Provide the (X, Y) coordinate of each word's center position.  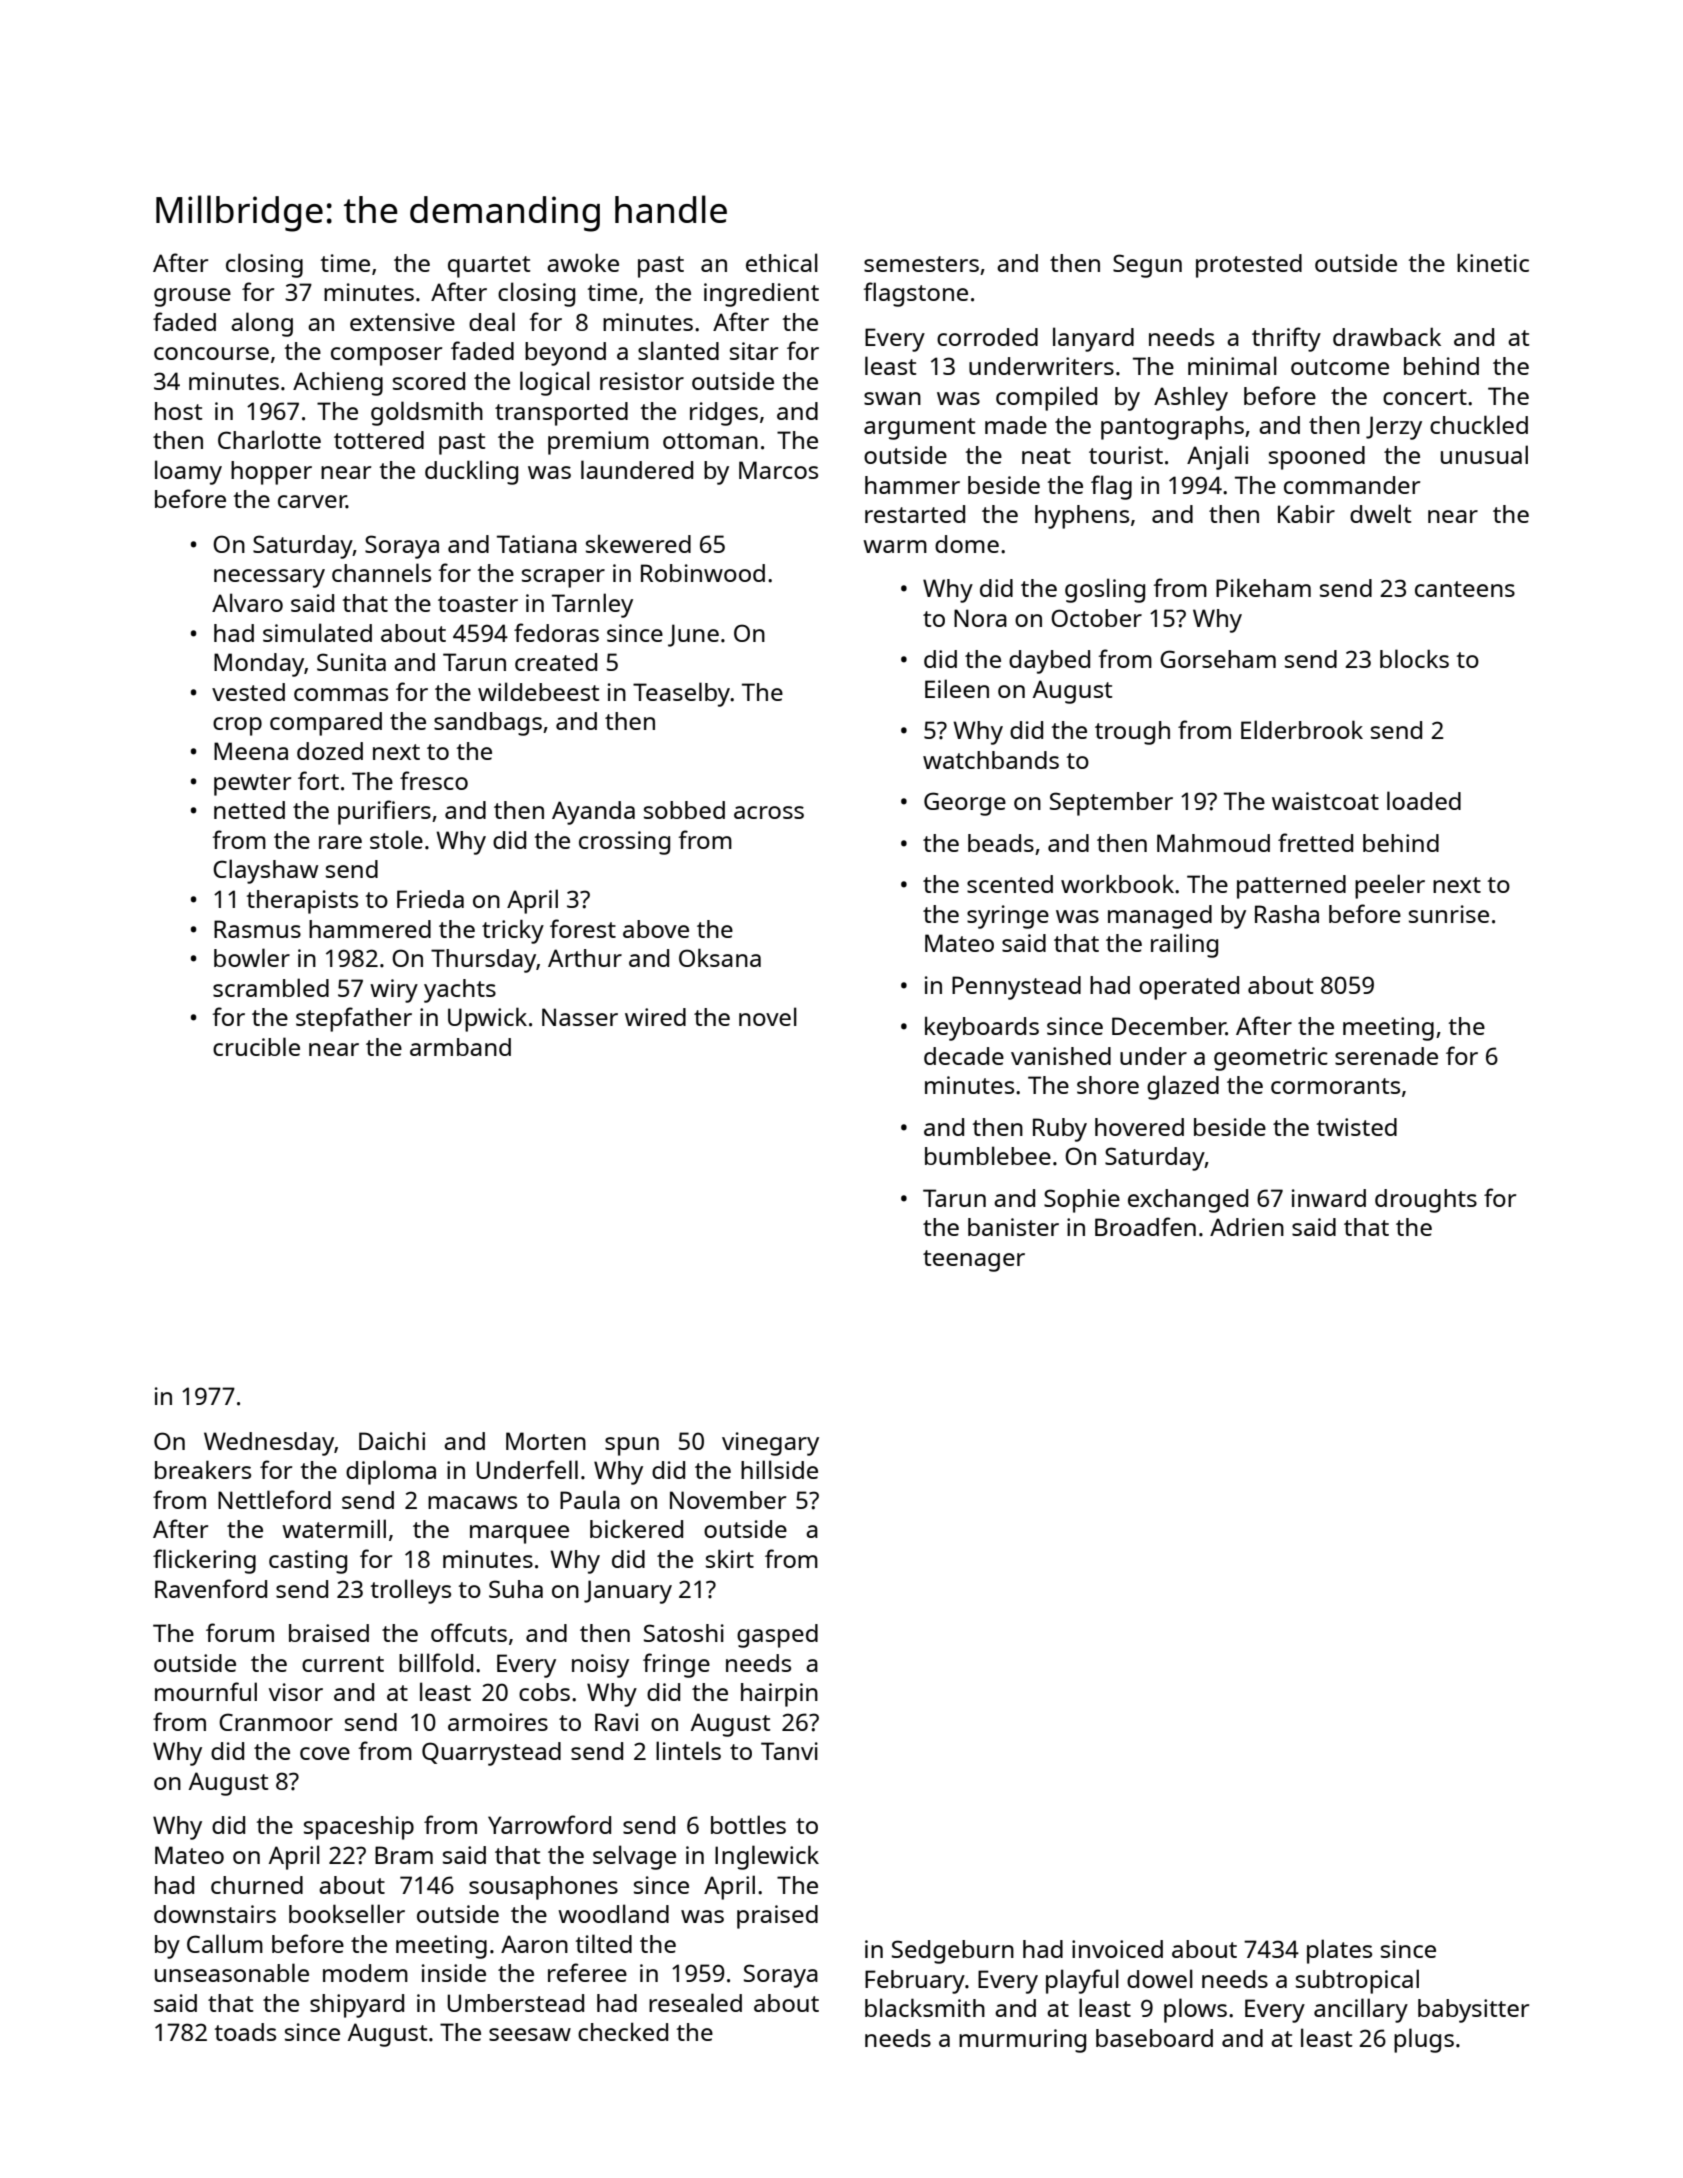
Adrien (1247, 1227)
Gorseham (1218, 659)
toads (245, 2032)
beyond (565, 354)
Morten (546, 1441)
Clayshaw (265, 871)
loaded (1424, 800)
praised (777, 1917)
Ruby (1060, 1130)
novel (768, 1016)
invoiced (1117, 1949)
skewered (638, 544)
